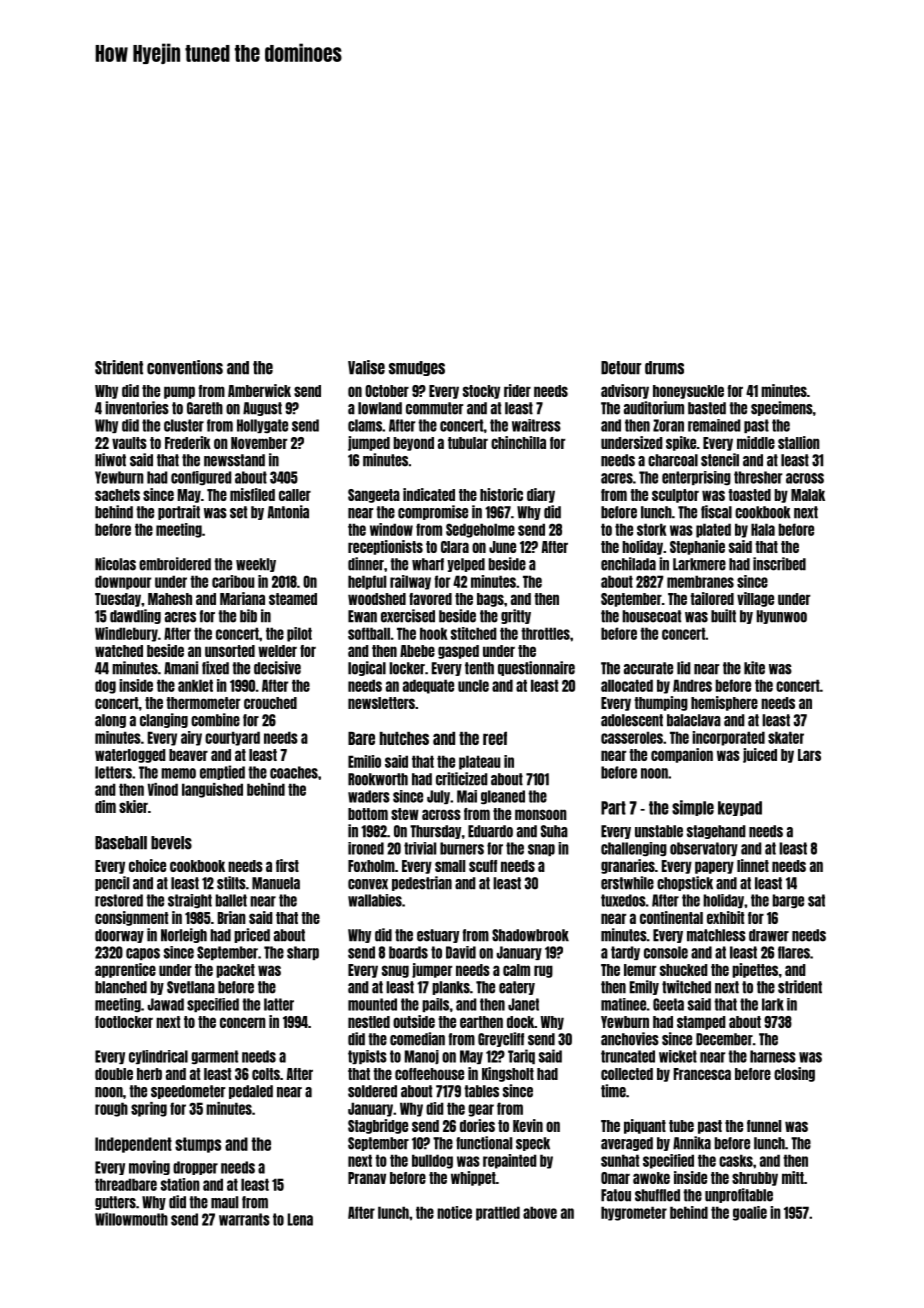 This screenshot has width=924, height=1308. Describe the element at coordinates (277, 651) in the screenshot. I see `welder` at that location.
